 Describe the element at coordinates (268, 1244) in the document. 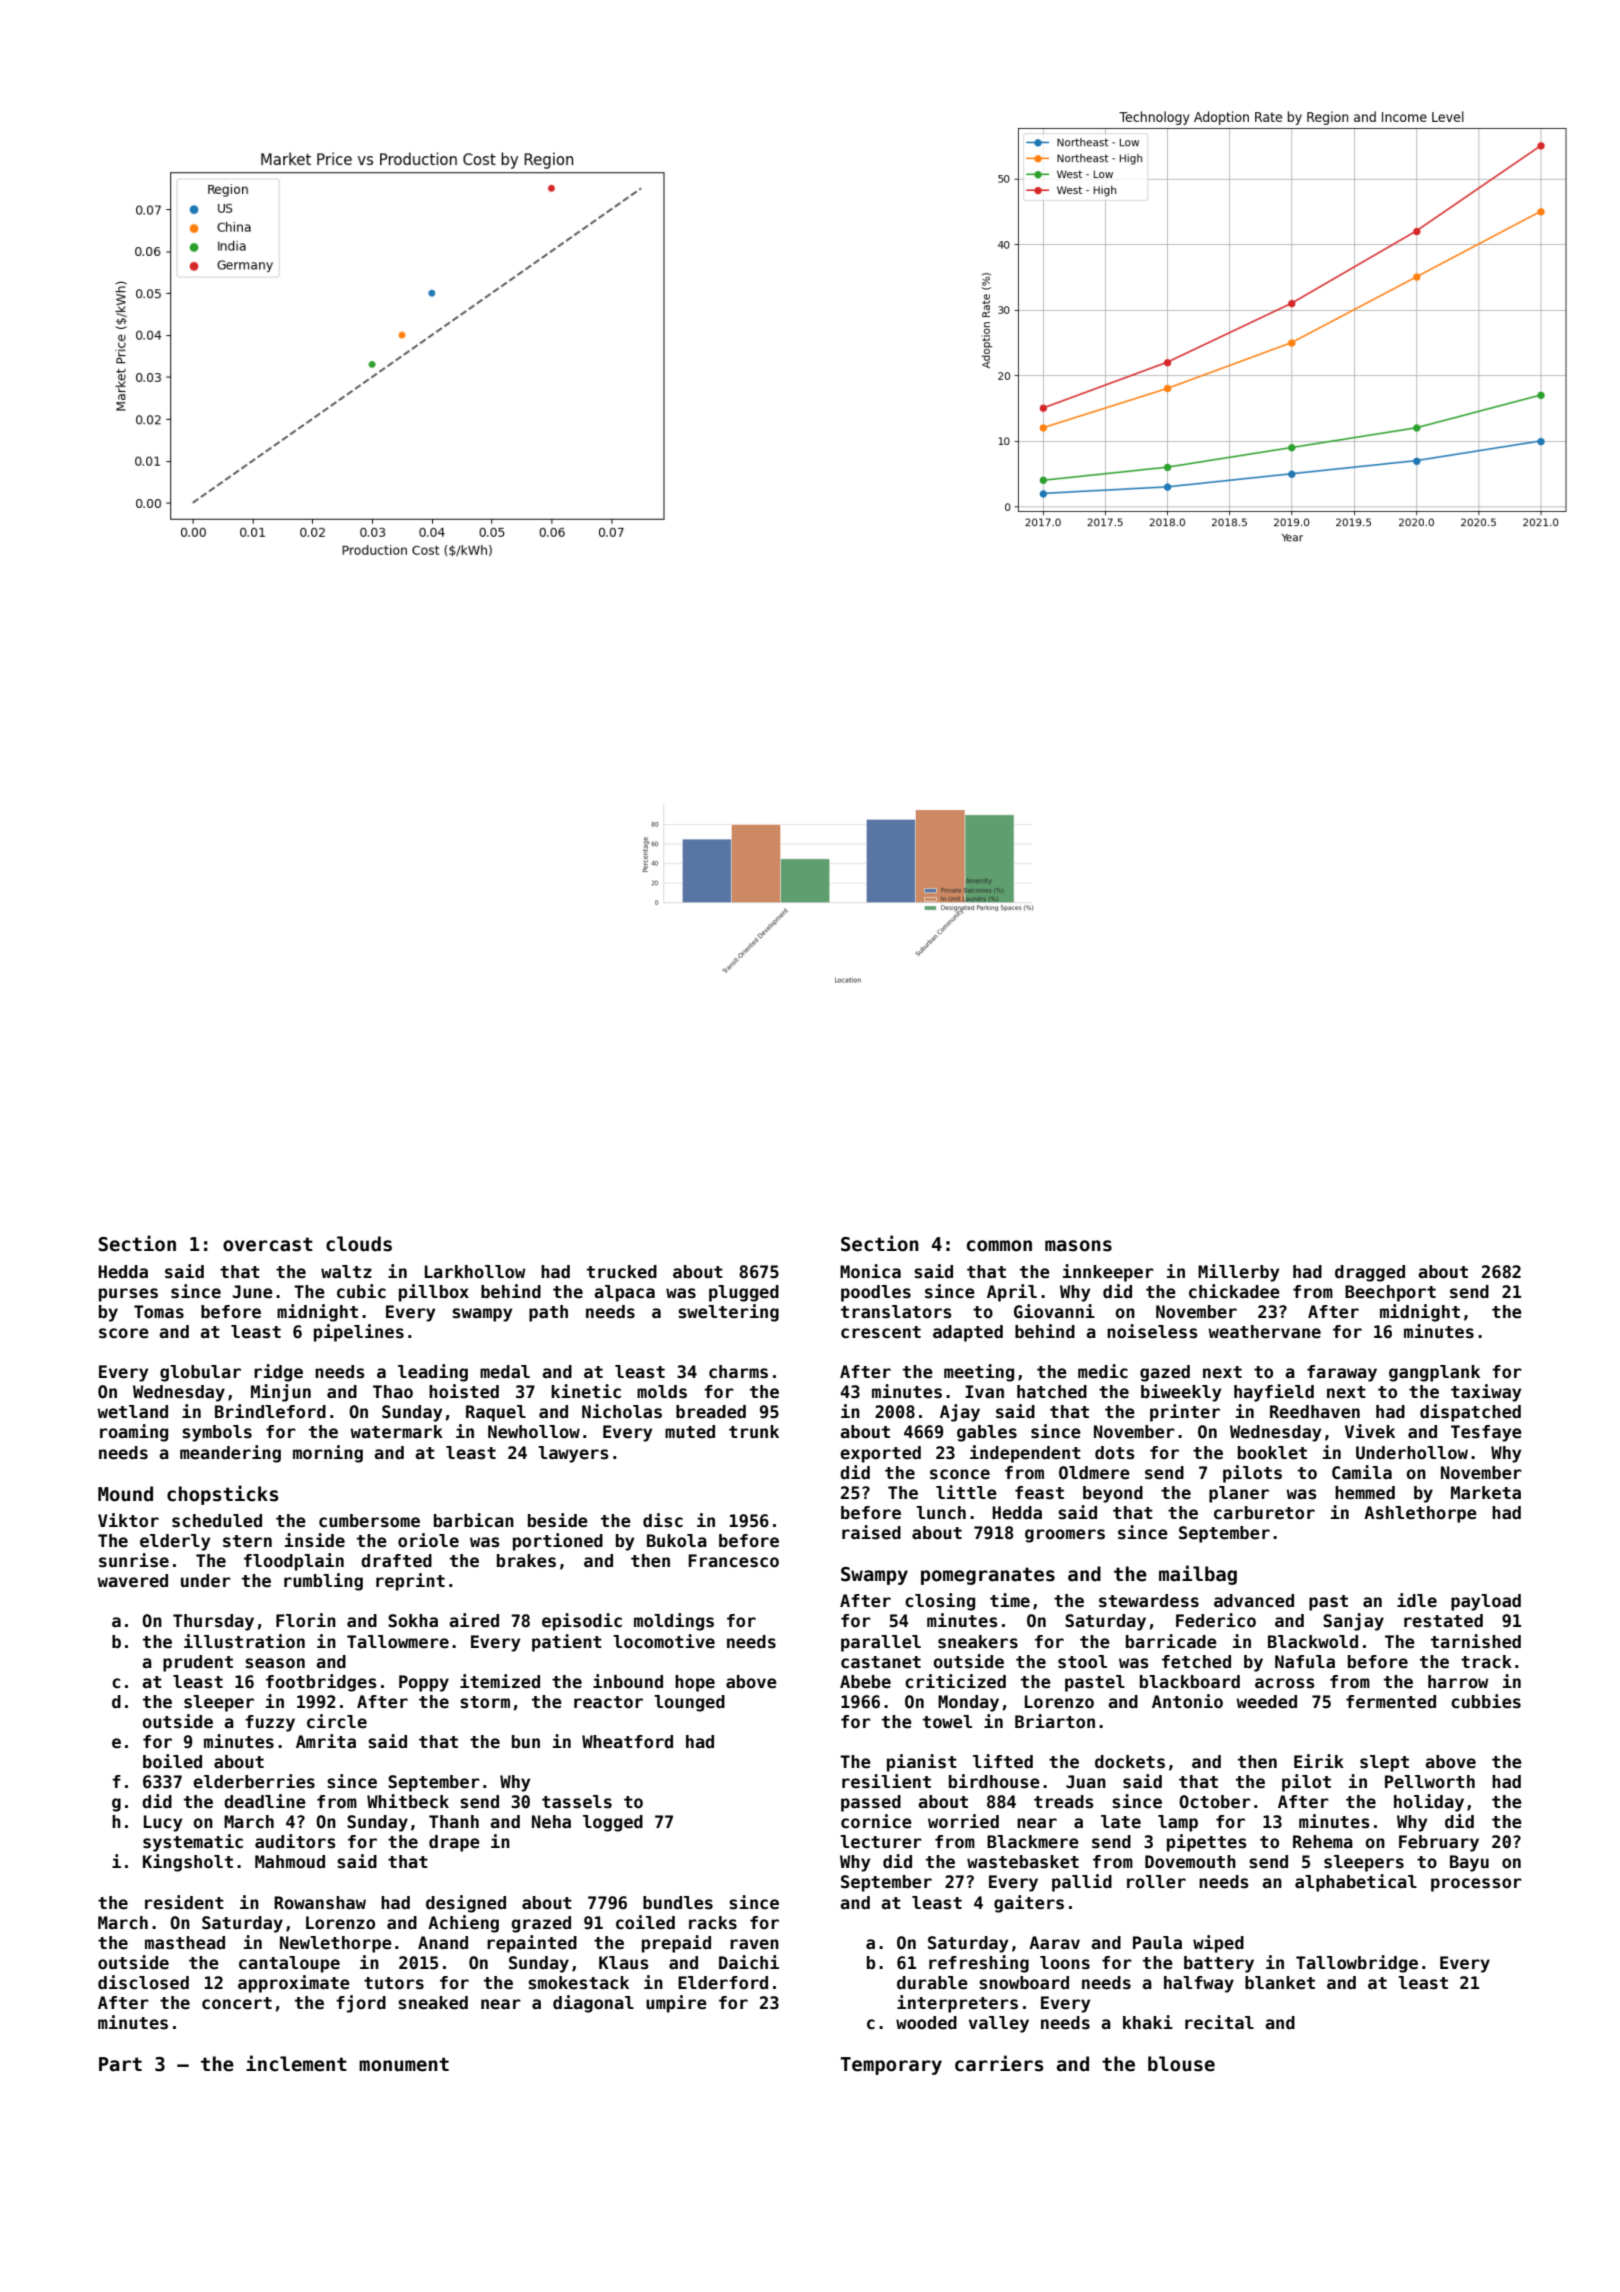

I see `overcast` at that location.
